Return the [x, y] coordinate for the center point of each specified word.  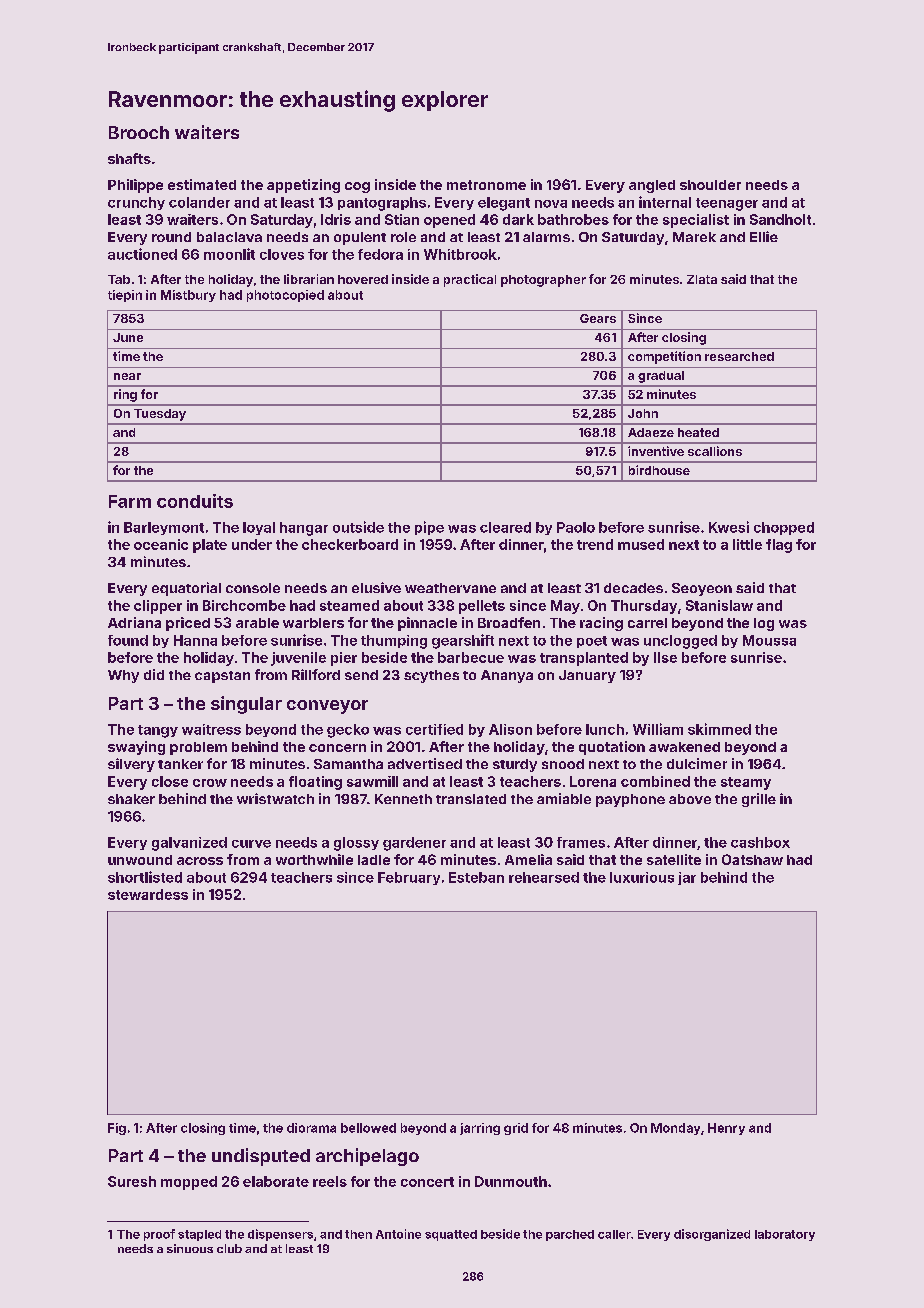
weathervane [450, 588]
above [690, 799]
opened [449, 221]
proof [159, 1235]
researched [739, 356]
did [154, 674]
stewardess [148, 894]
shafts [129, 158]
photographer [543, 281]
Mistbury [188, 296]
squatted [451, 1235]
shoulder [710, 185]
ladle [374, 860]
